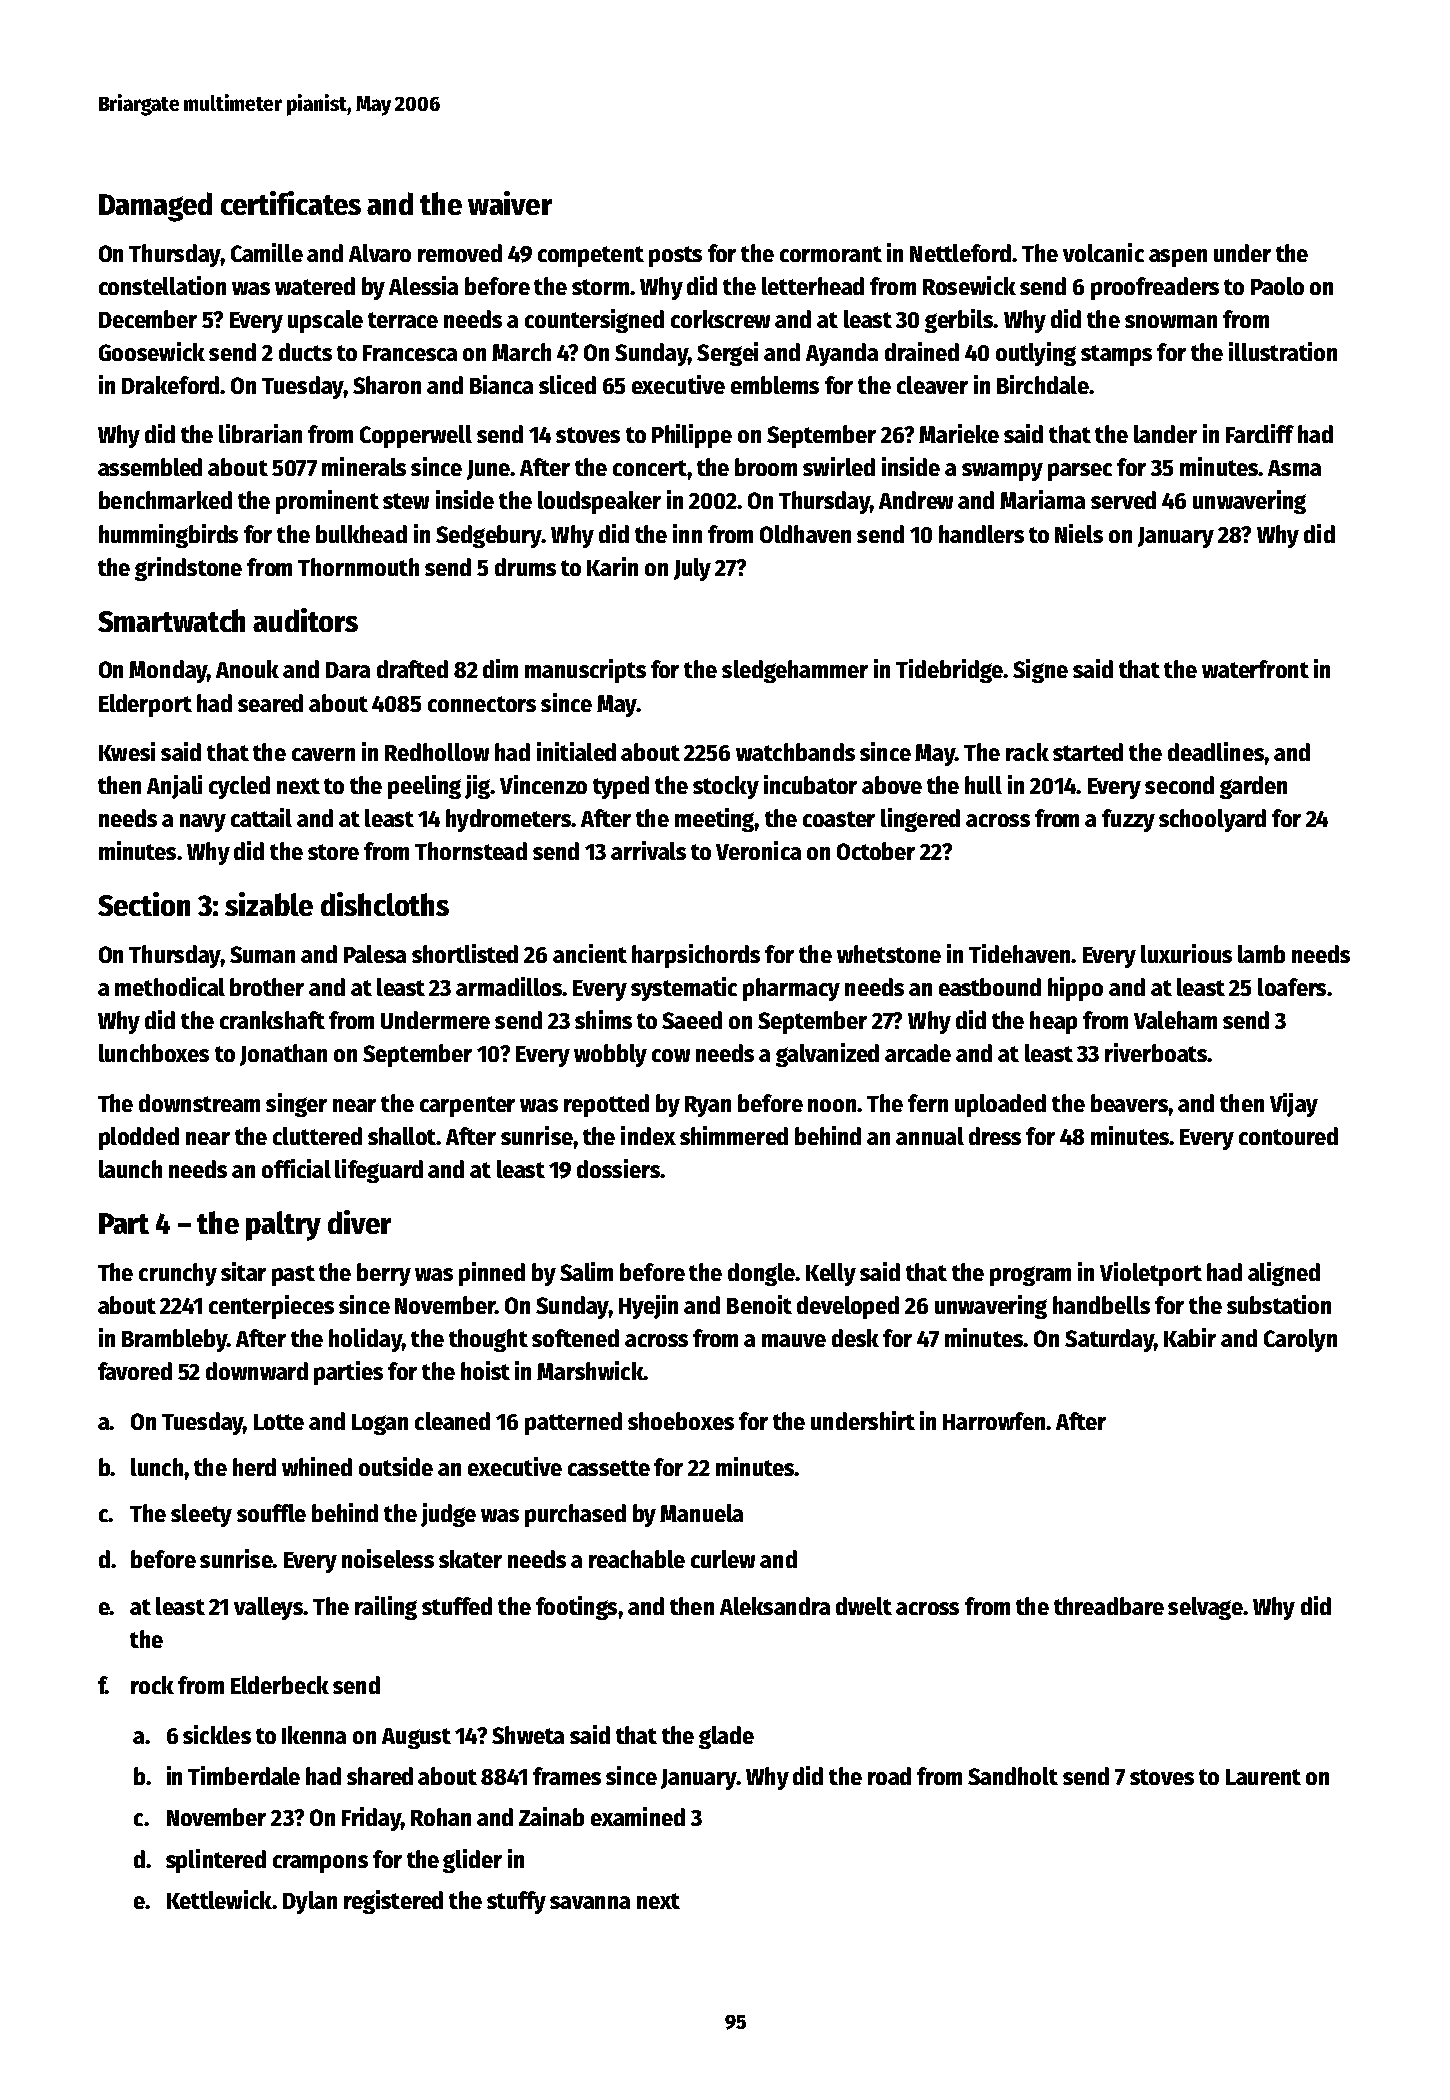 The height and width of the screenshot is (2100, 1450). I want to click on posts, so click(675, 256).
